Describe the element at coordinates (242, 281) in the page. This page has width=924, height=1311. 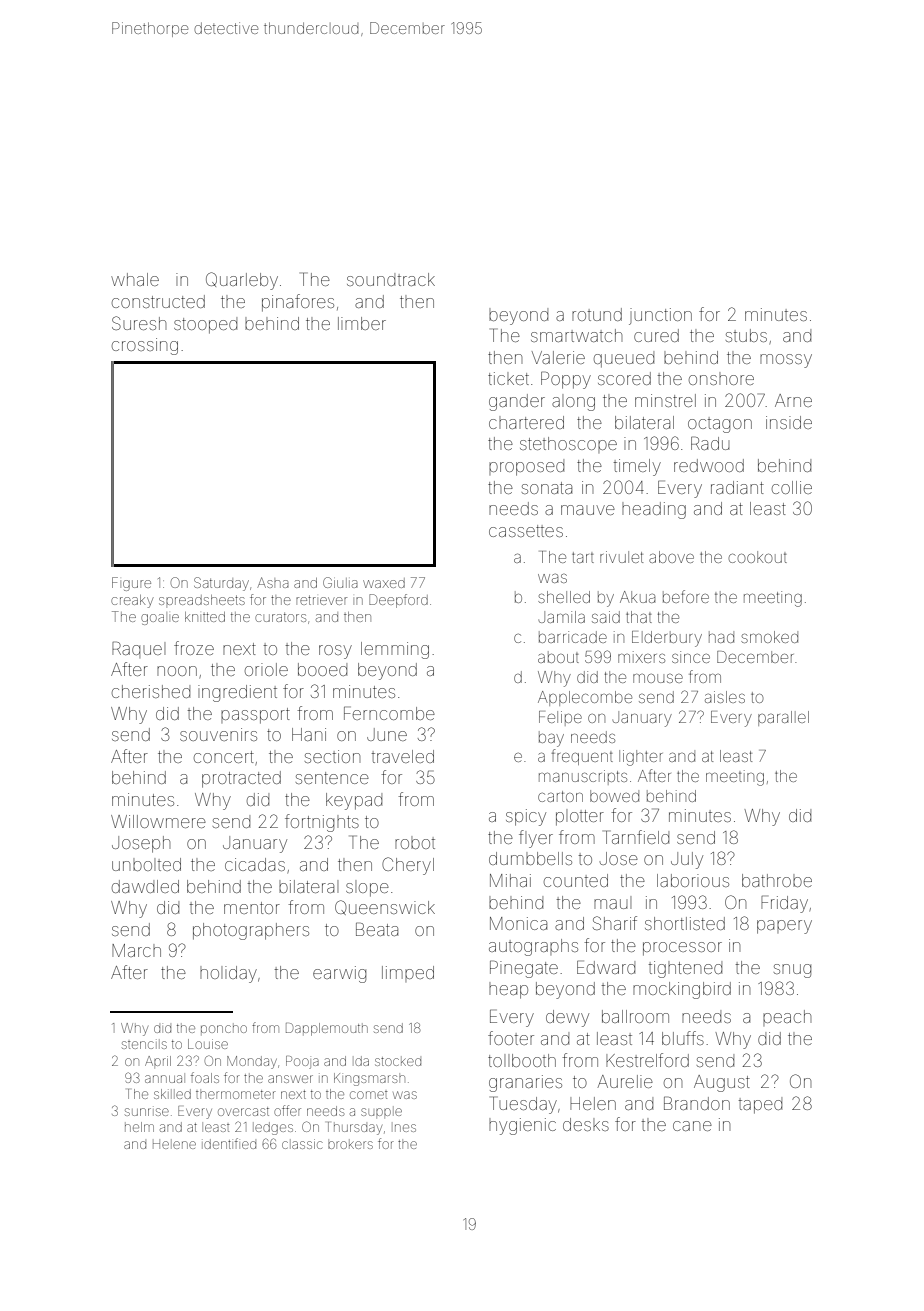
I see `Quarleby` at that location.
